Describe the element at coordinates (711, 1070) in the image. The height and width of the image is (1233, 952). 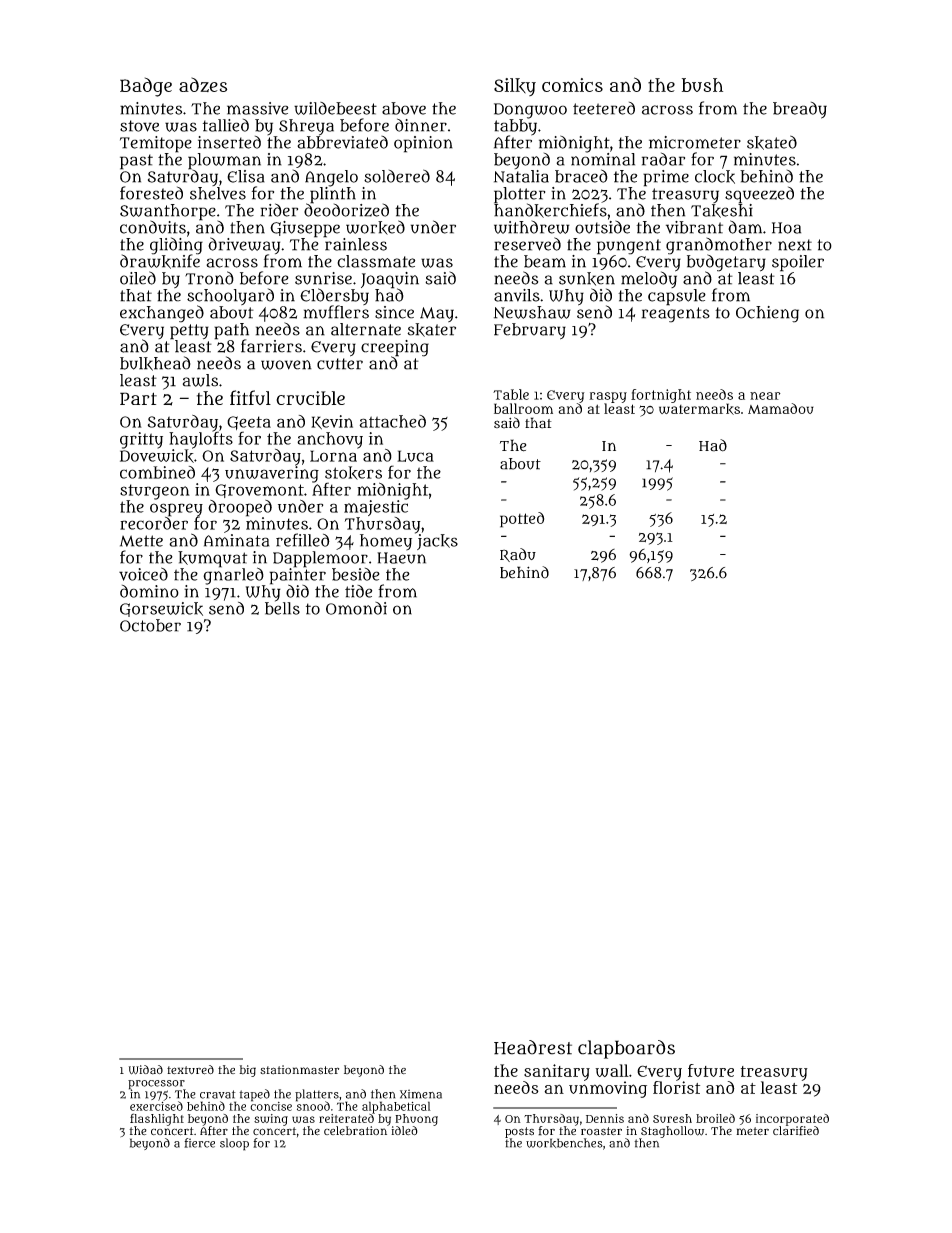
I see `future` at that location.
